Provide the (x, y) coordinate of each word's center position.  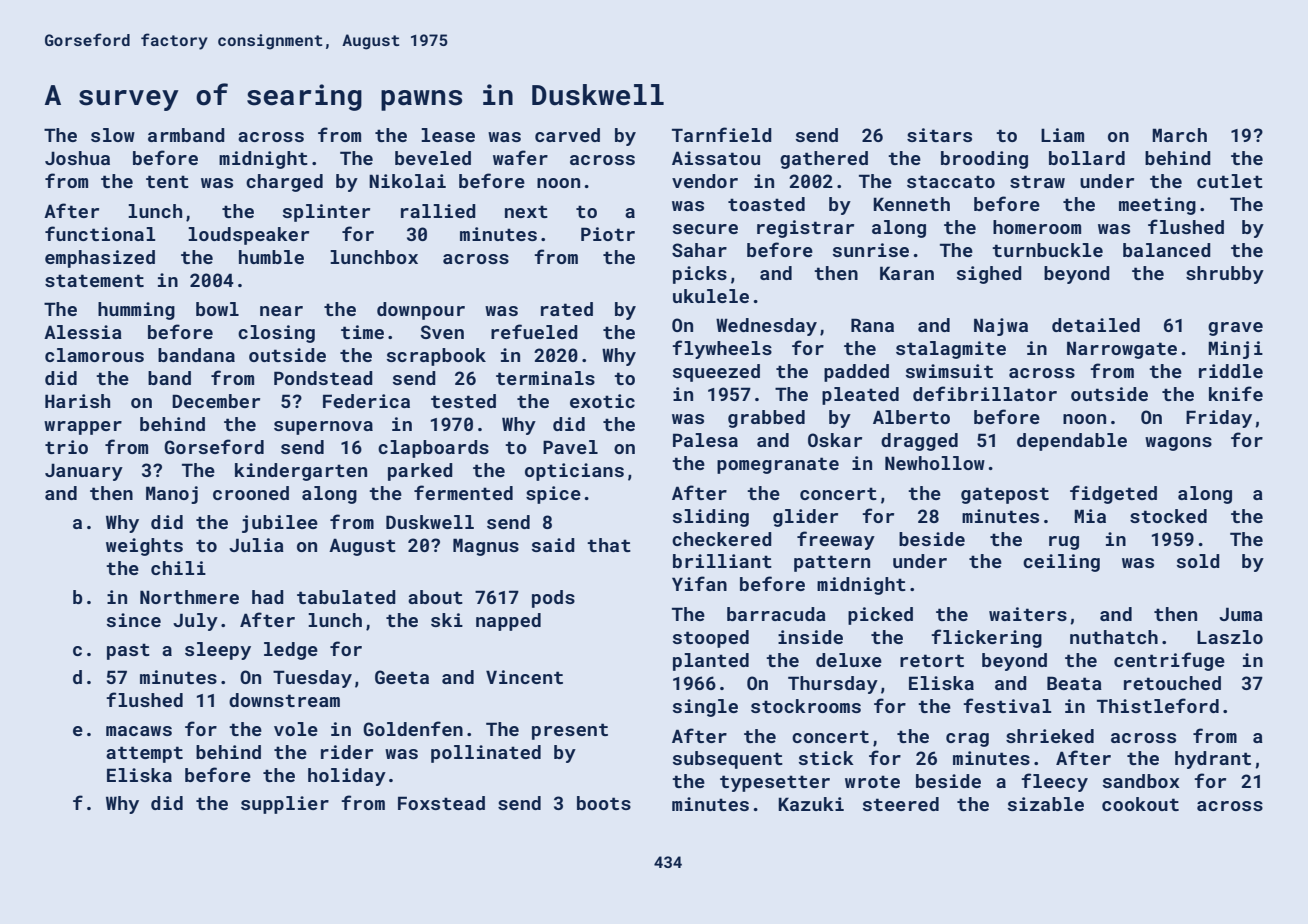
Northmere (189, 597)
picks (700, 275)
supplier (285, 805)
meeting (1157, 206)
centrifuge (1169, 661)
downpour (421, 311)
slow (113, 135)
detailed (1096, 325)
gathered (824, 160)
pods (553, 599)
